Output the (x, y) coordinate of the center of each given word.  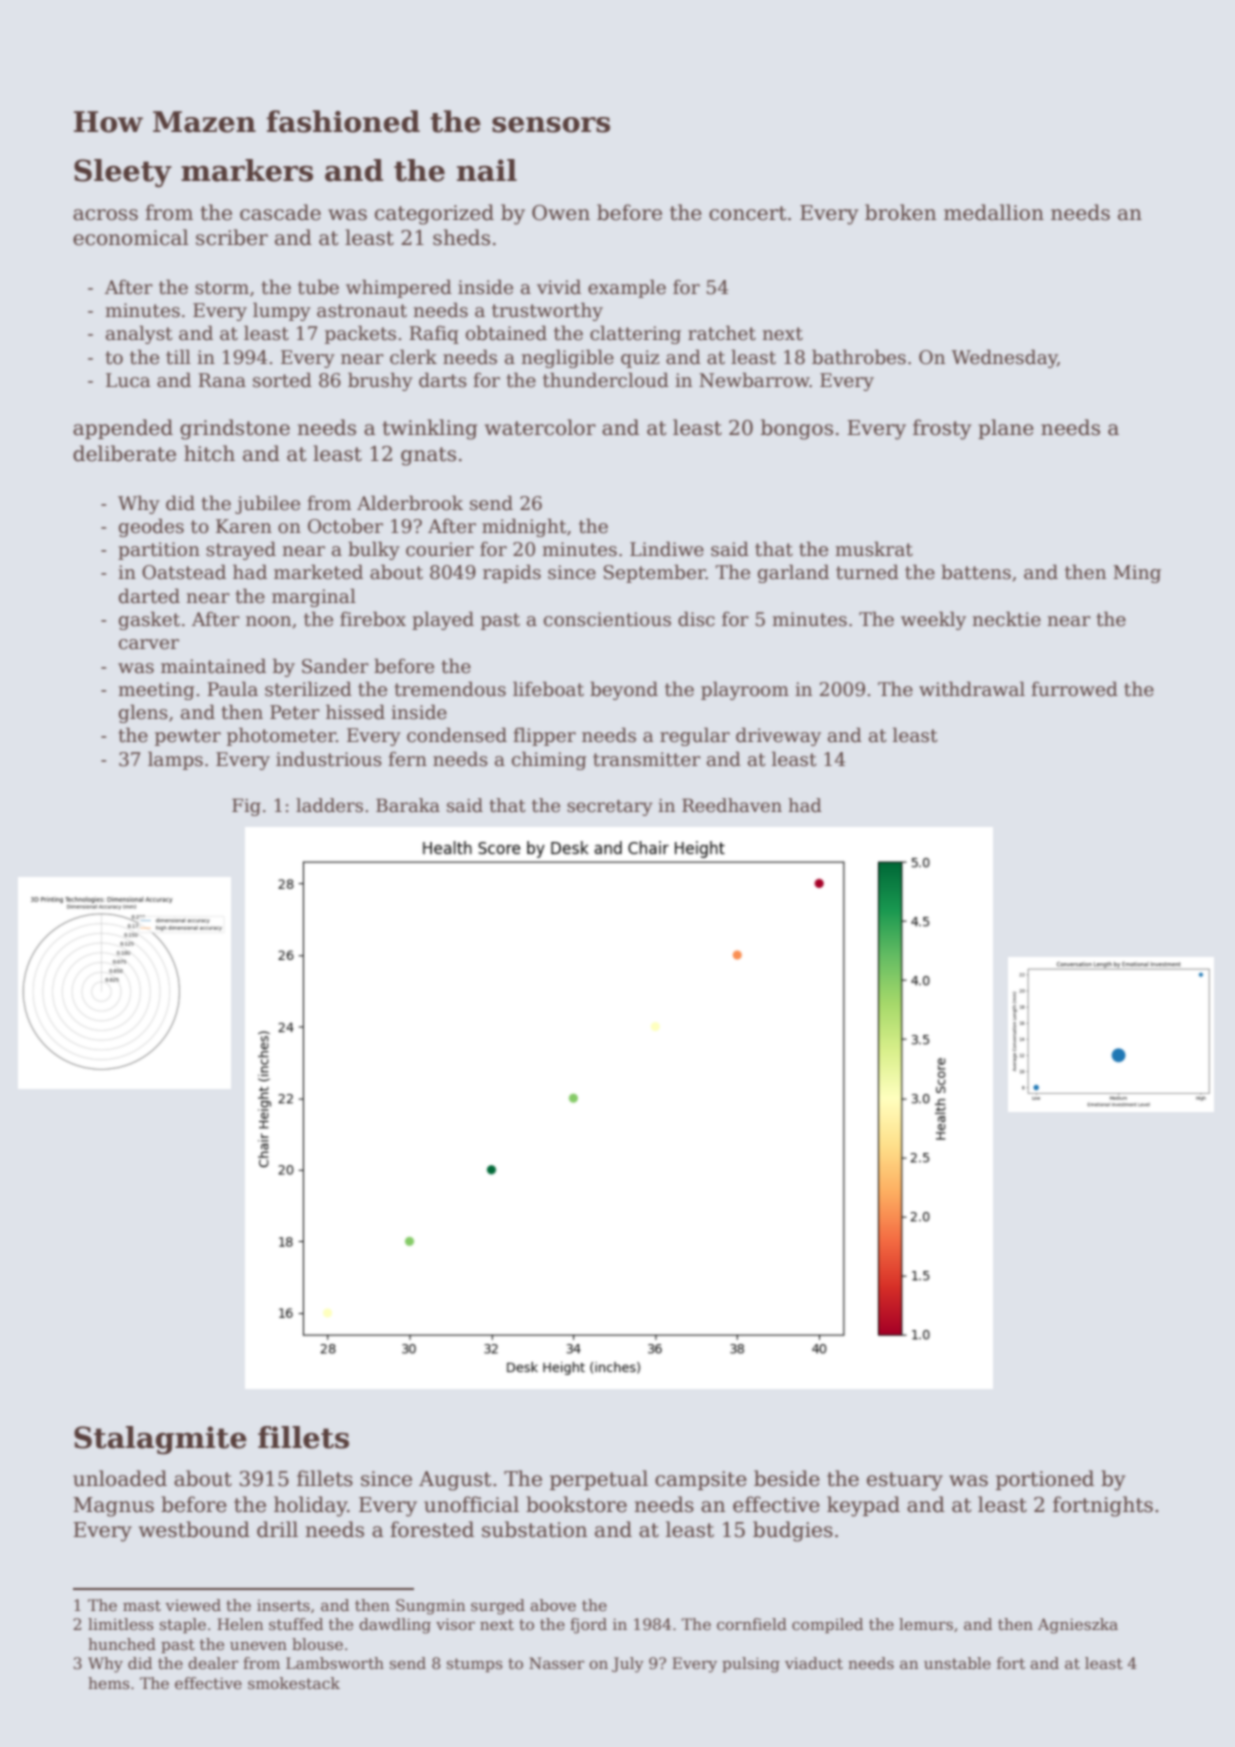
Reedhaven (732, 805)
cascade (280, 212)
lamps (175, 760)
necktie (1006, 619)
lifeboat (548, 689)
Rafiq (434, 335)
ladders (329, 805)
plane (1006, 429)
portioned (1045, 1480)
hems (109, 1683)
